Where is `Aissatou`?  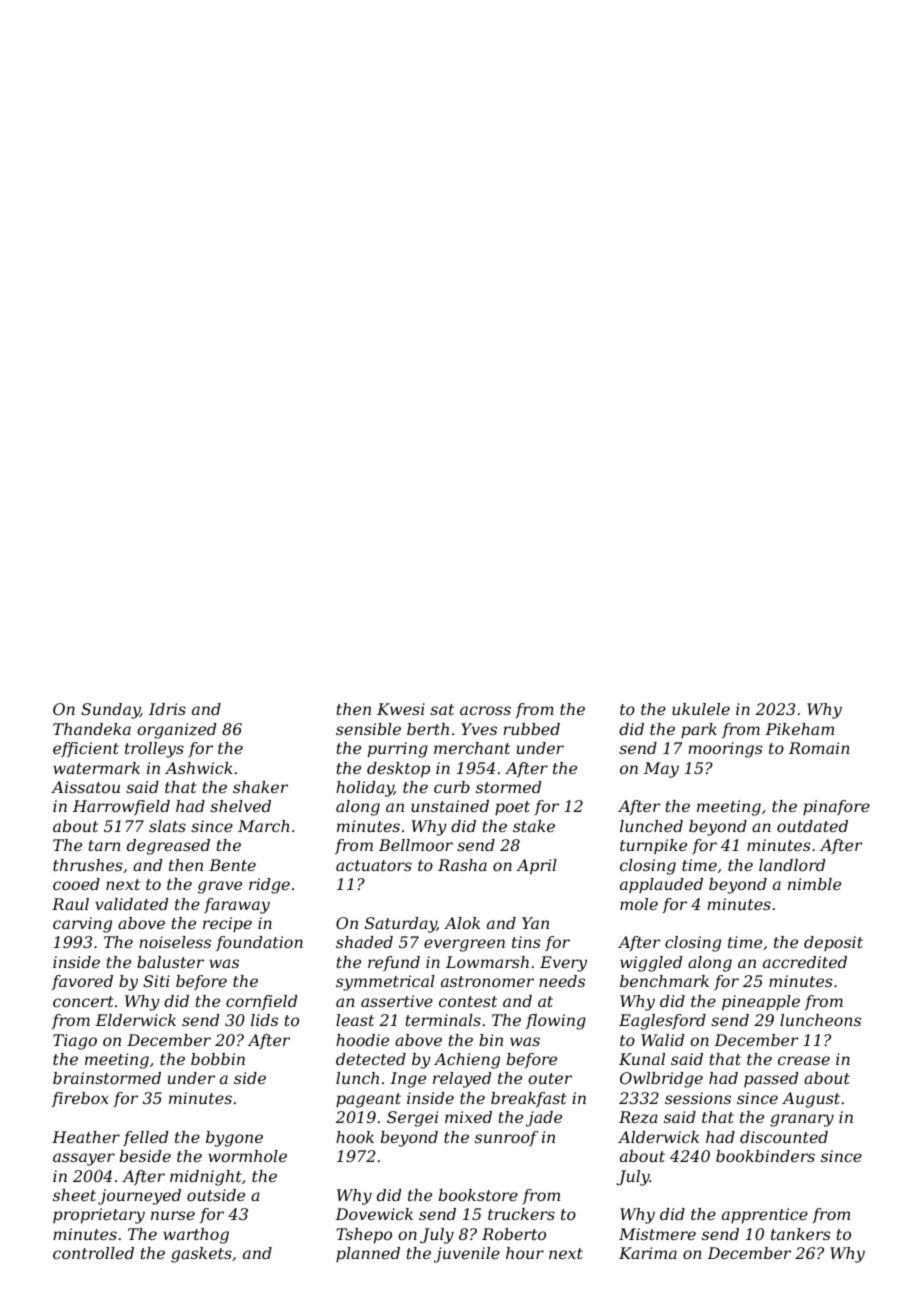 Aissatou is located at coordinates (85, 787).
